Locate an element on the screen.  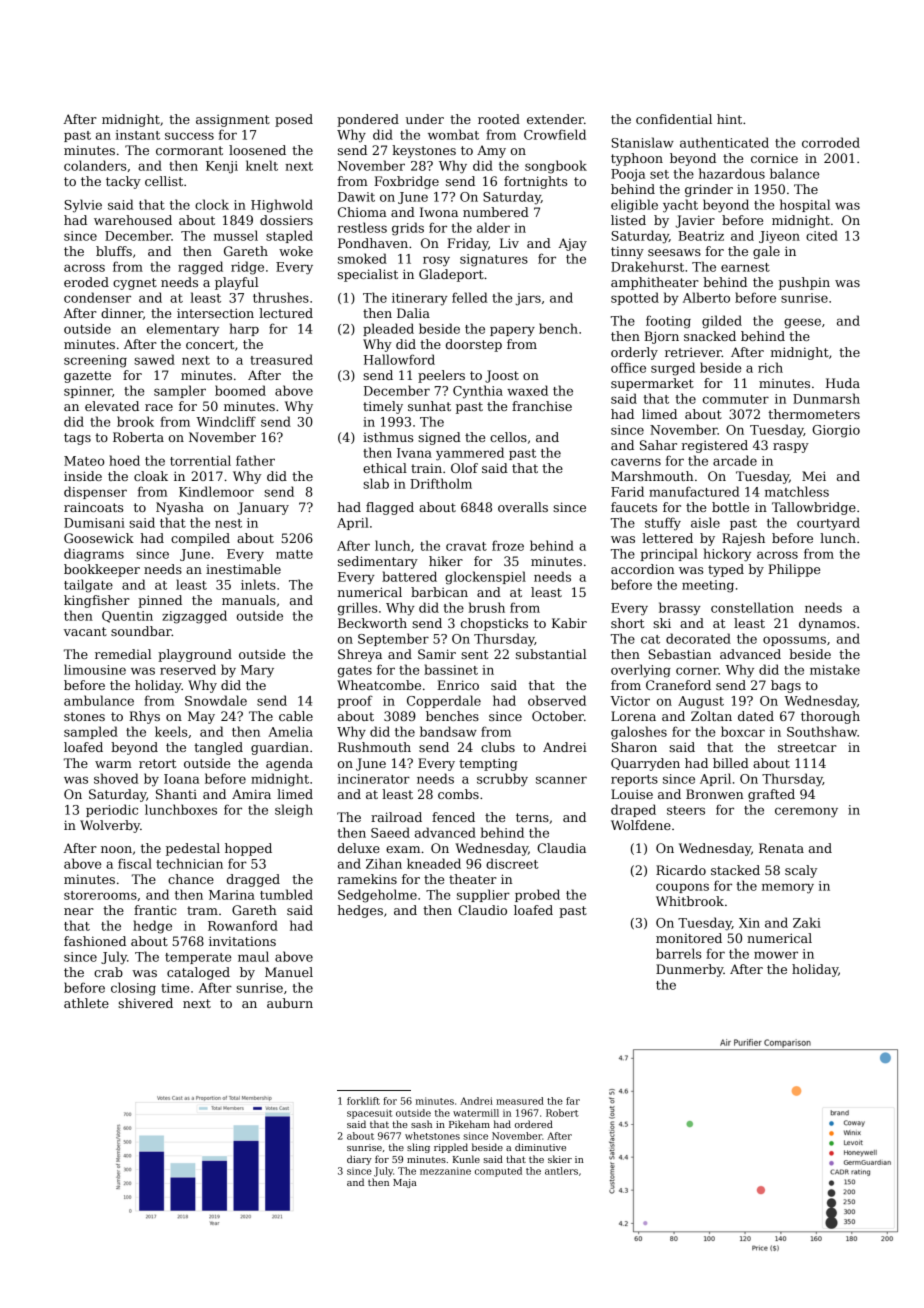
Quentin is located at coordinates (127, 617).
